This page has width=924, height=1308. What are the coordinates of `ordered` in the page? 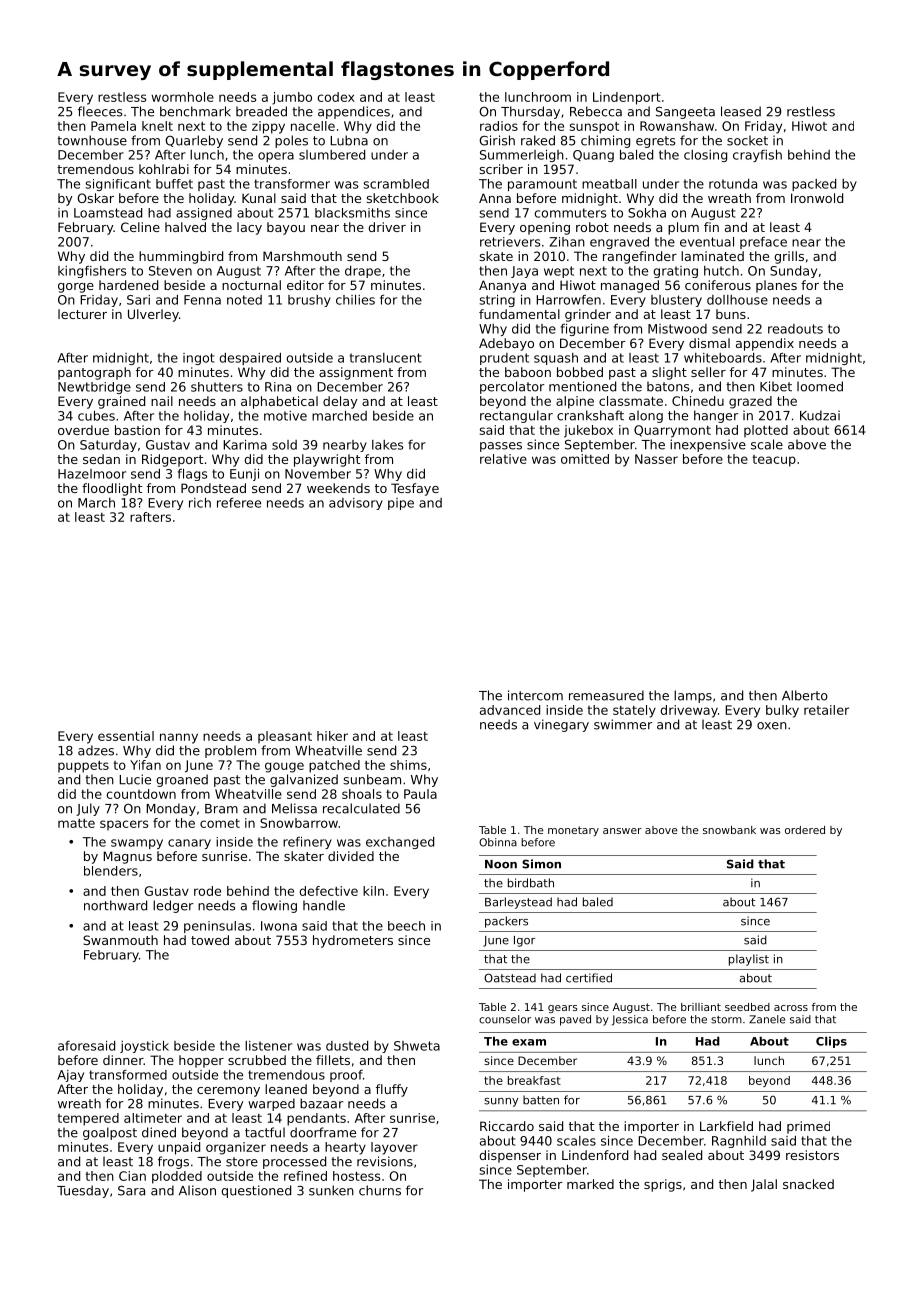 It's located at (805, 830).
